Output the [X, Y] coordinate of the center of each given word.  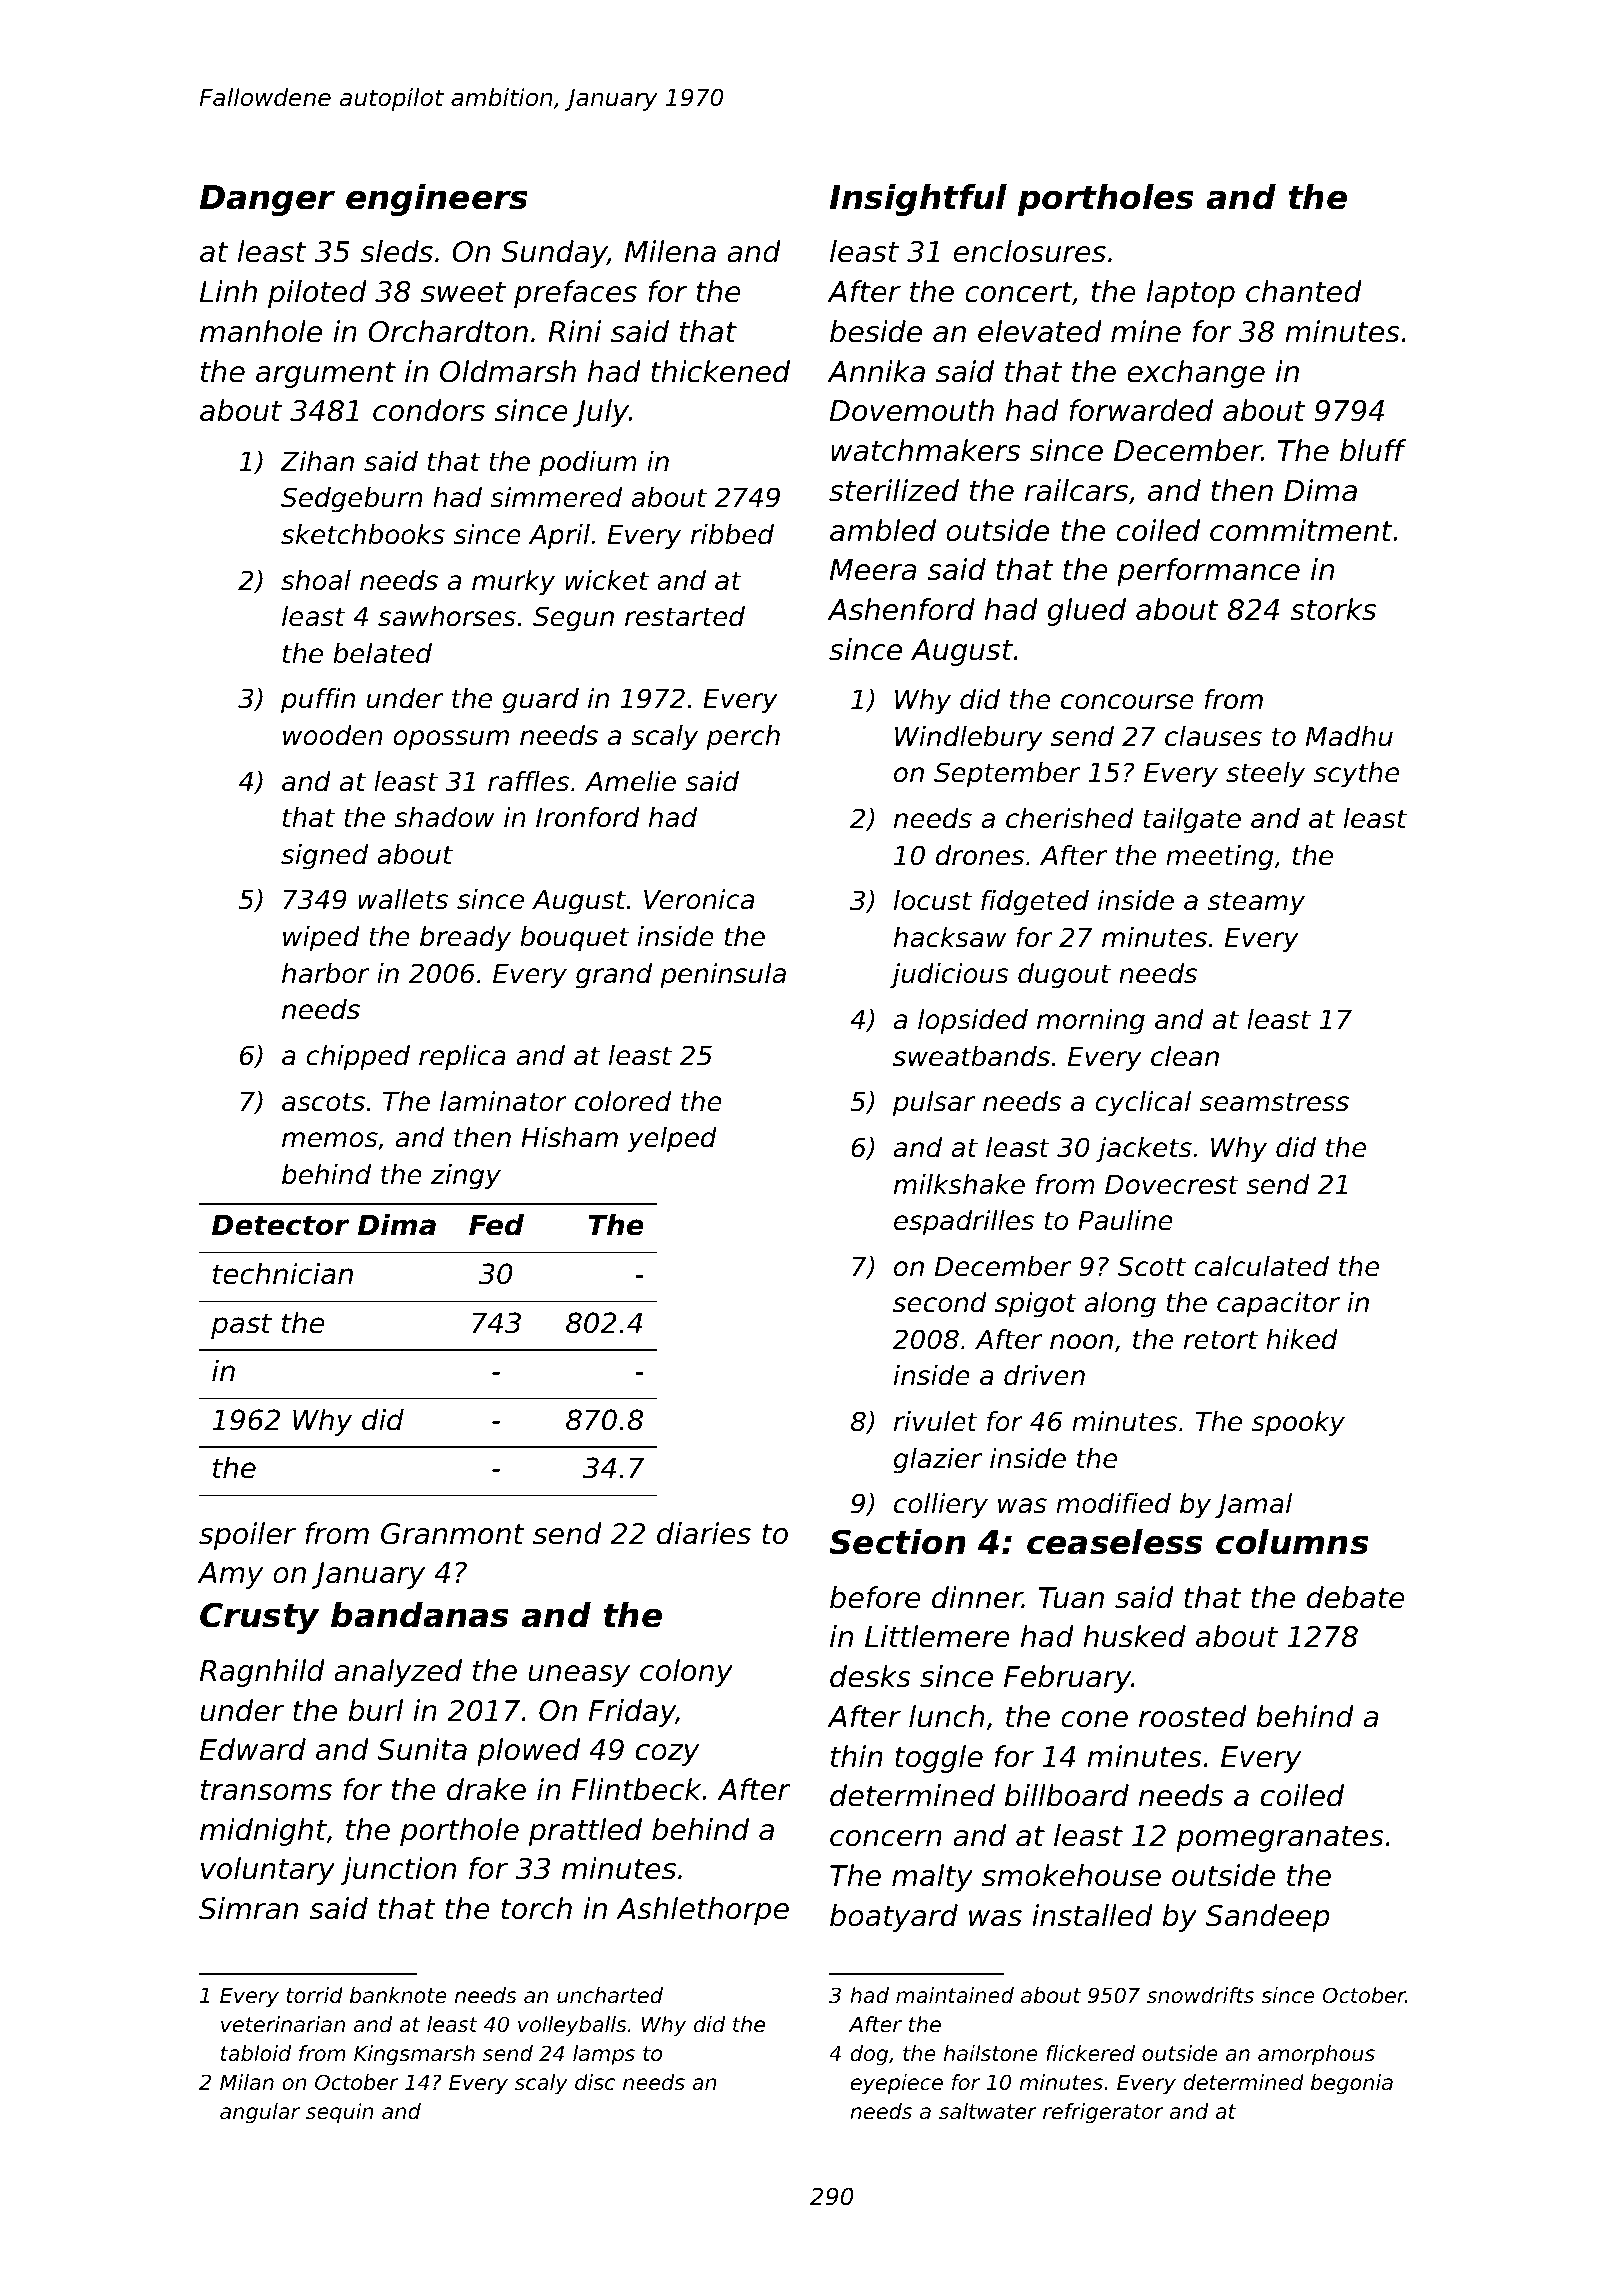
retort [1221, 1340]
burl [375, 1710]
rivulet [936, 1421]
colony [686, 1673]
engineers [436, 200]
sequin [340, 2113]
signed [324, 857]
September [1007, 775]
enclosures [1030, 251]
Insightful [918, 200]
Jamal [1253, 1505]
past [241, 1326]
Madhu [1349, 736]
